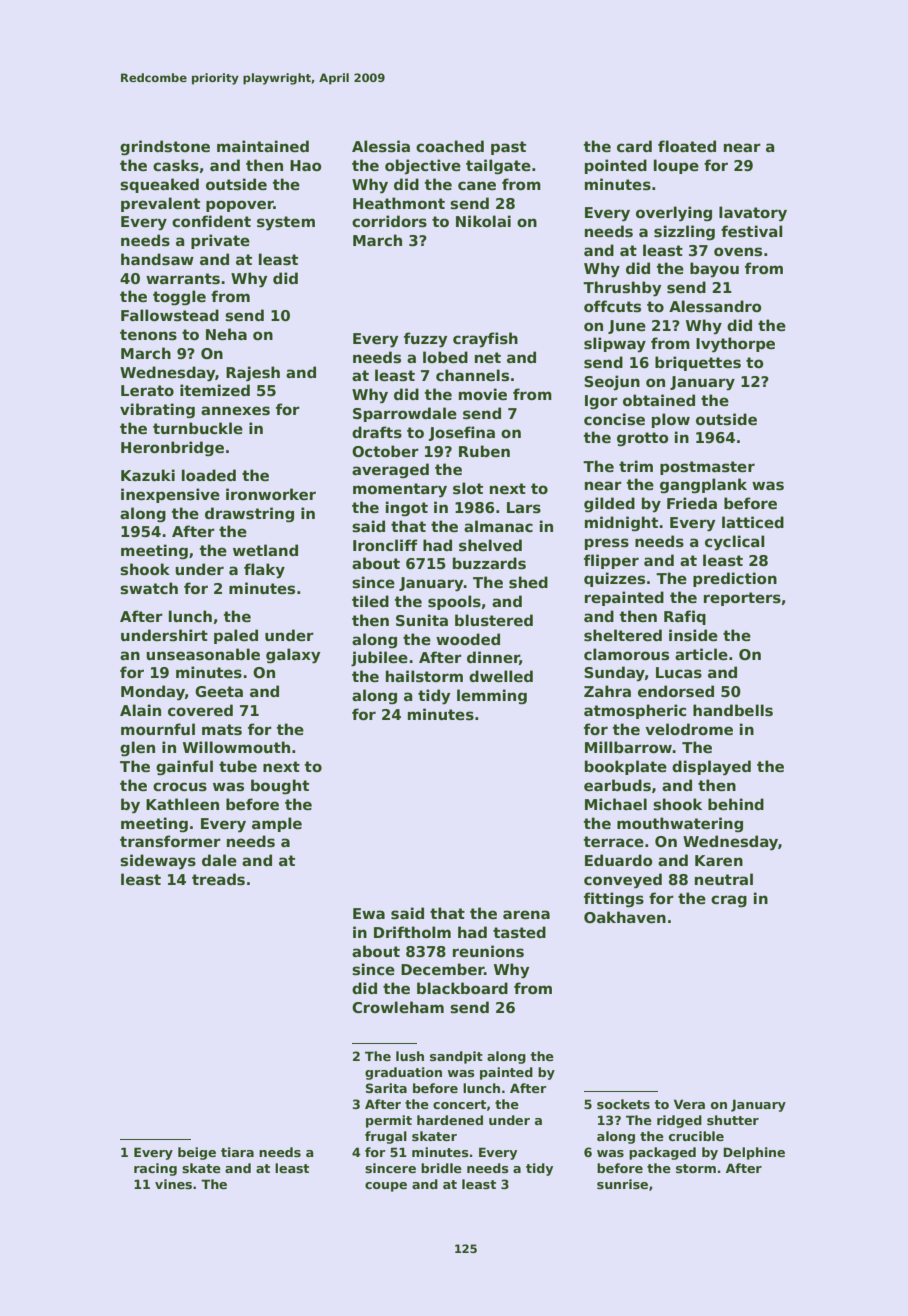  What do you see at coordinates (277, 824) in the image?
I see `ample` at bounding box center [277, 824].
